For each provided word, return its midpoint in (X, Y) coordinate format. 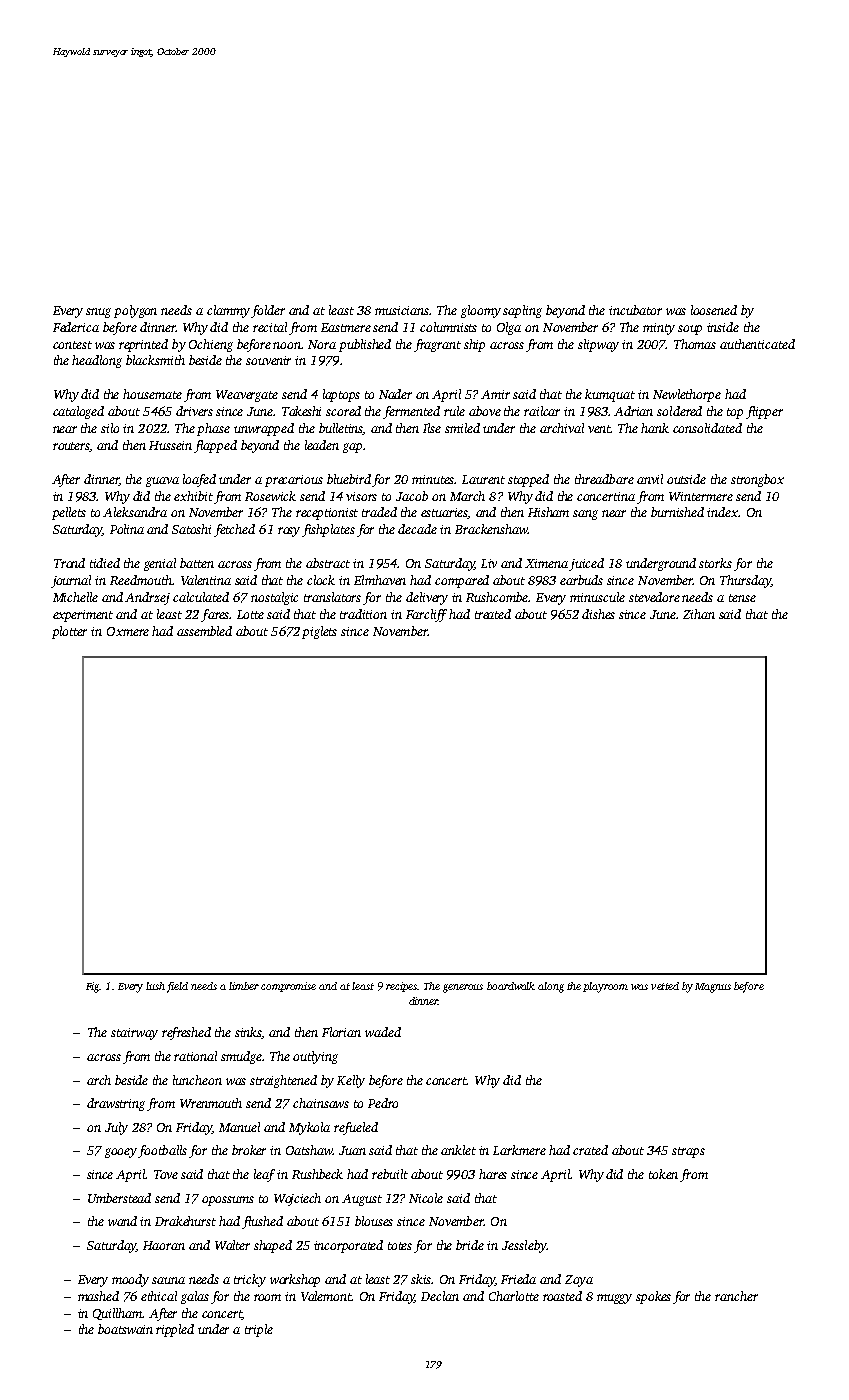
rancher (736, 1296)
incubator (635, 310)
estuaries (445, 513)
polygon (135, 311)
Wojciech (297, 1199)
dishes (598, 614)
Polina (127, 529)
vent (599, 429)
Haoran (164, 1245)
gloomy (481, 311)
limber (244, 986)
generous (463, 988)
